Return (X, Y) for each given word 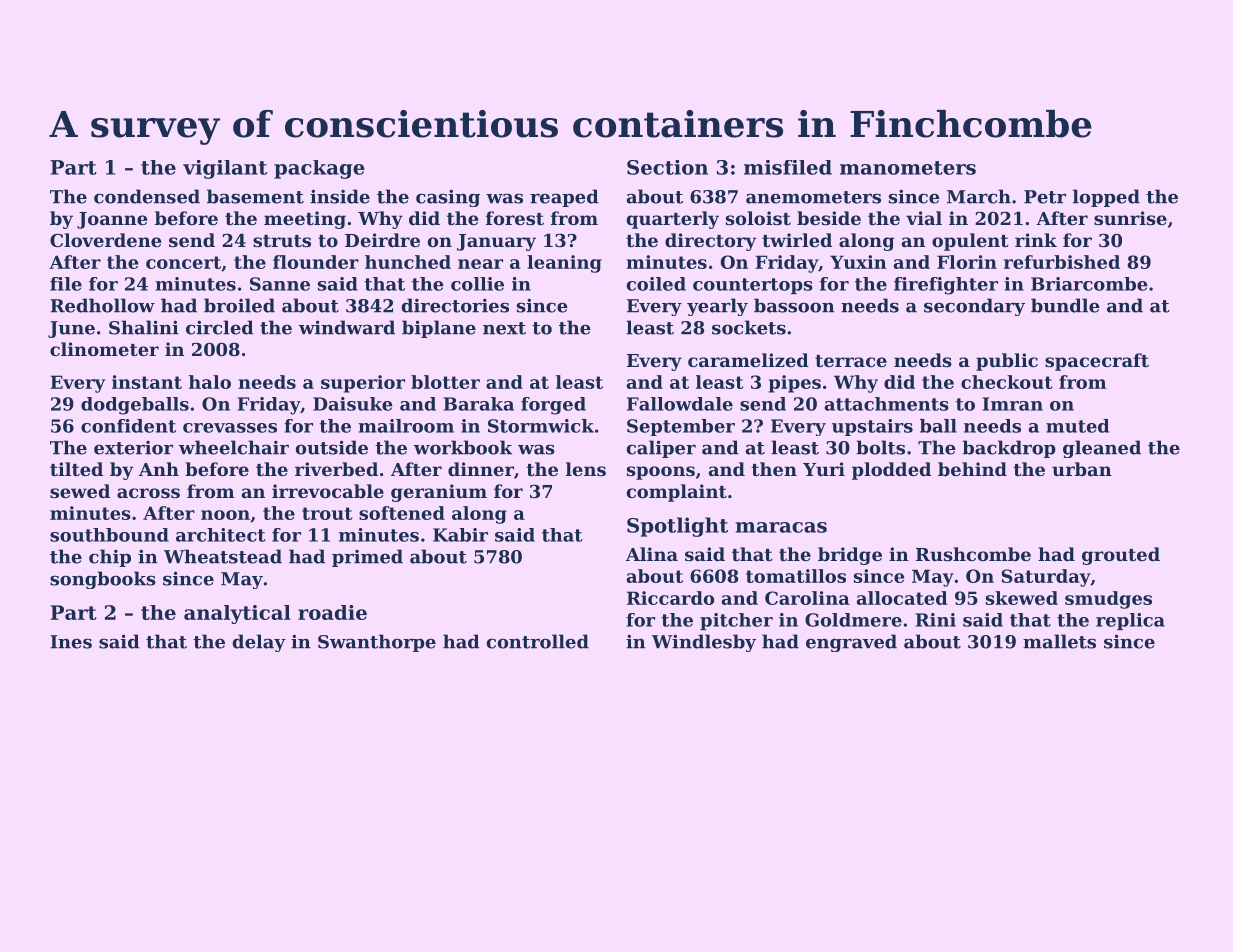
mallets (1059, 641)
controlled (537, 641)
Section (667, 167)
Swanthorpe (377, 643)
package (319, 169)
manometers (908, 168)
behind (972, 469)
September (681, 427)
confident (128, 426)
